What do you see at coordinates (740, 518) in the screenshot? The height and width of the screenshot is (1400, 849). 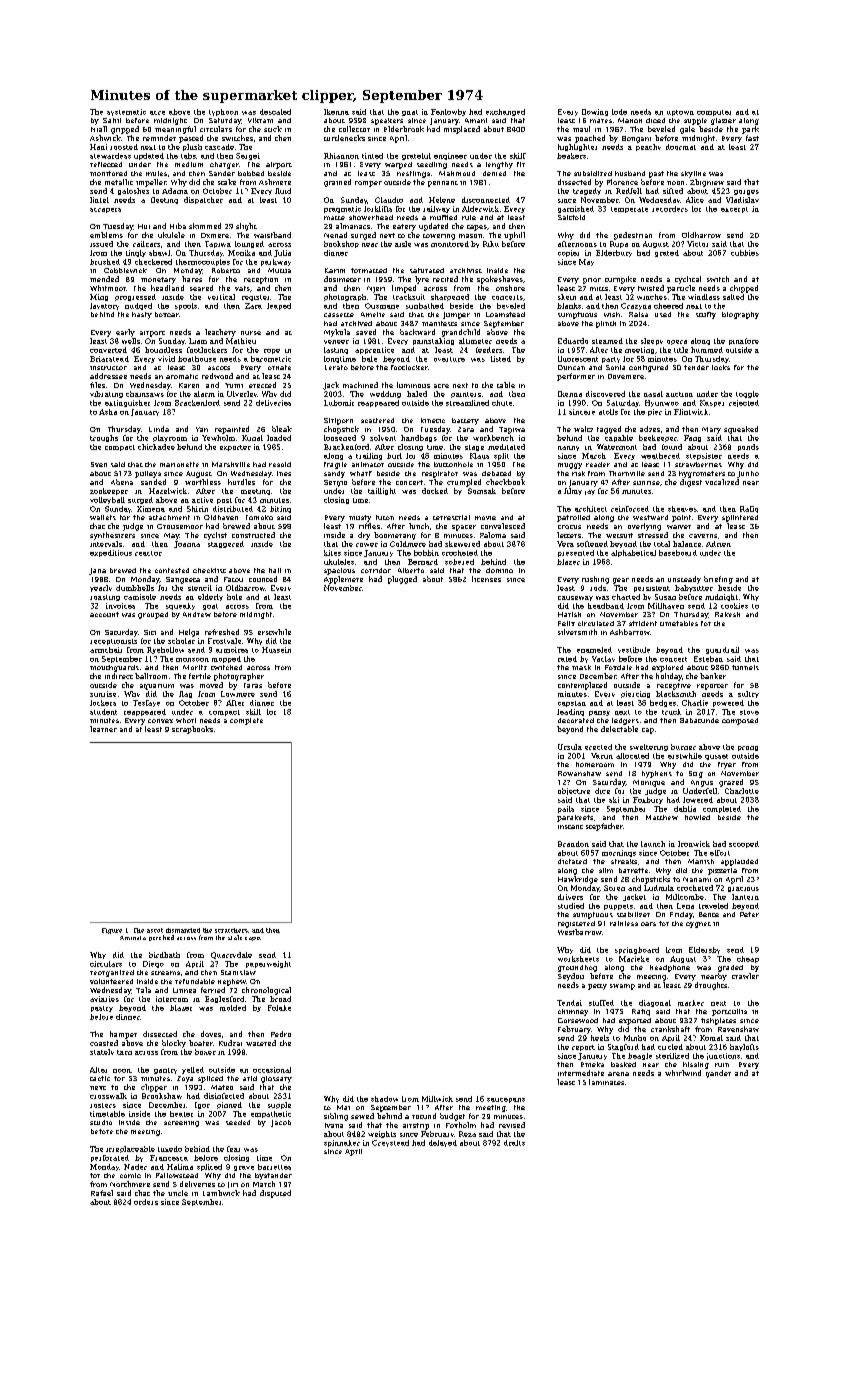 I see `splintered` at bounding box center [740, 518].
